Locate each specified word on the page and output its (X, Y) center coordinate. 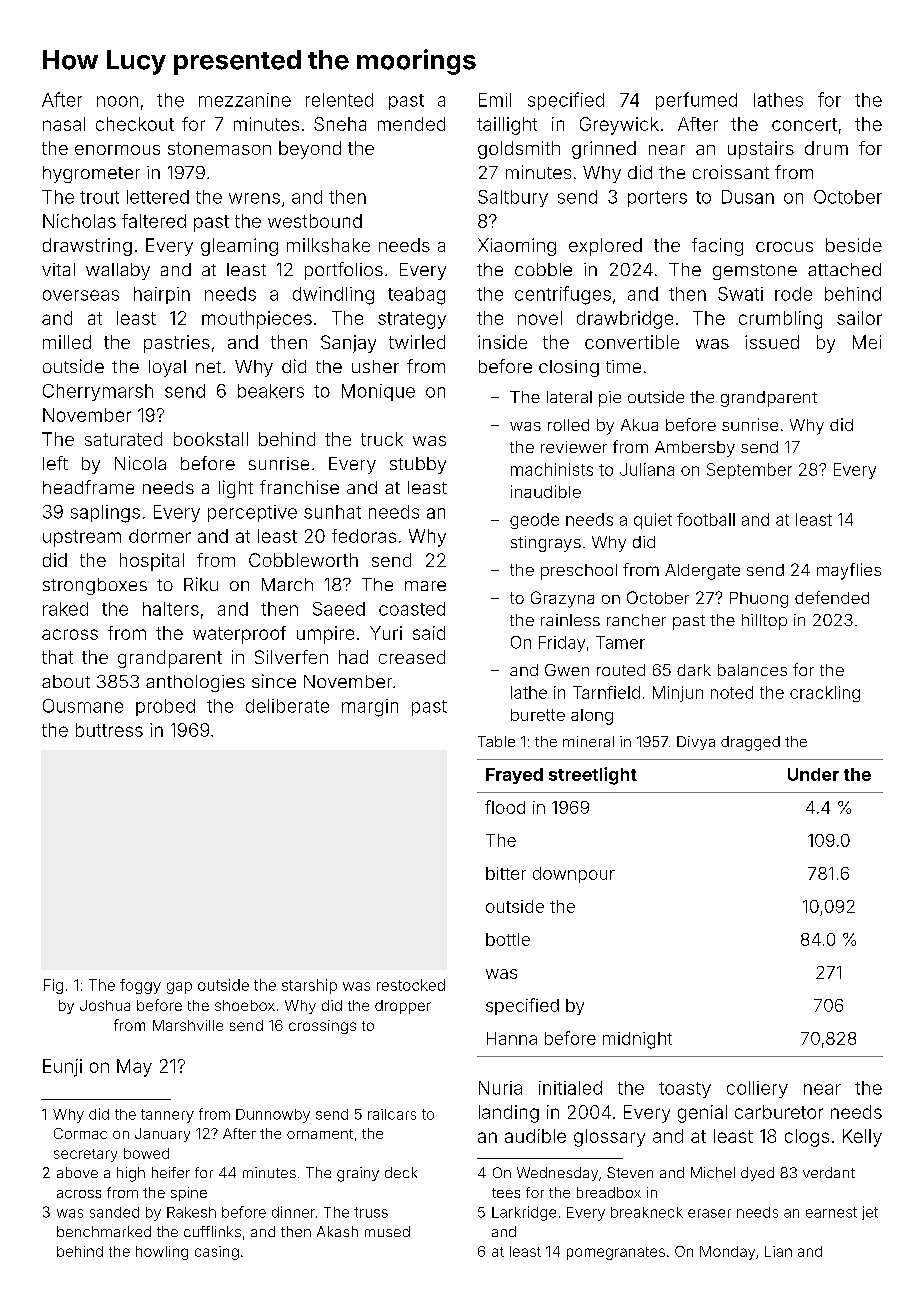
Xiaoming (517, 247)
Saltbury (513, 198)
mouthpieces (257, 320)
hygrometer (91, 174)
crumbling (780, 320)
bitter (506, 873)
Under (813, 774)
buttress (109, 730)
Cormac (80, 1133)
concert (804, 124)
